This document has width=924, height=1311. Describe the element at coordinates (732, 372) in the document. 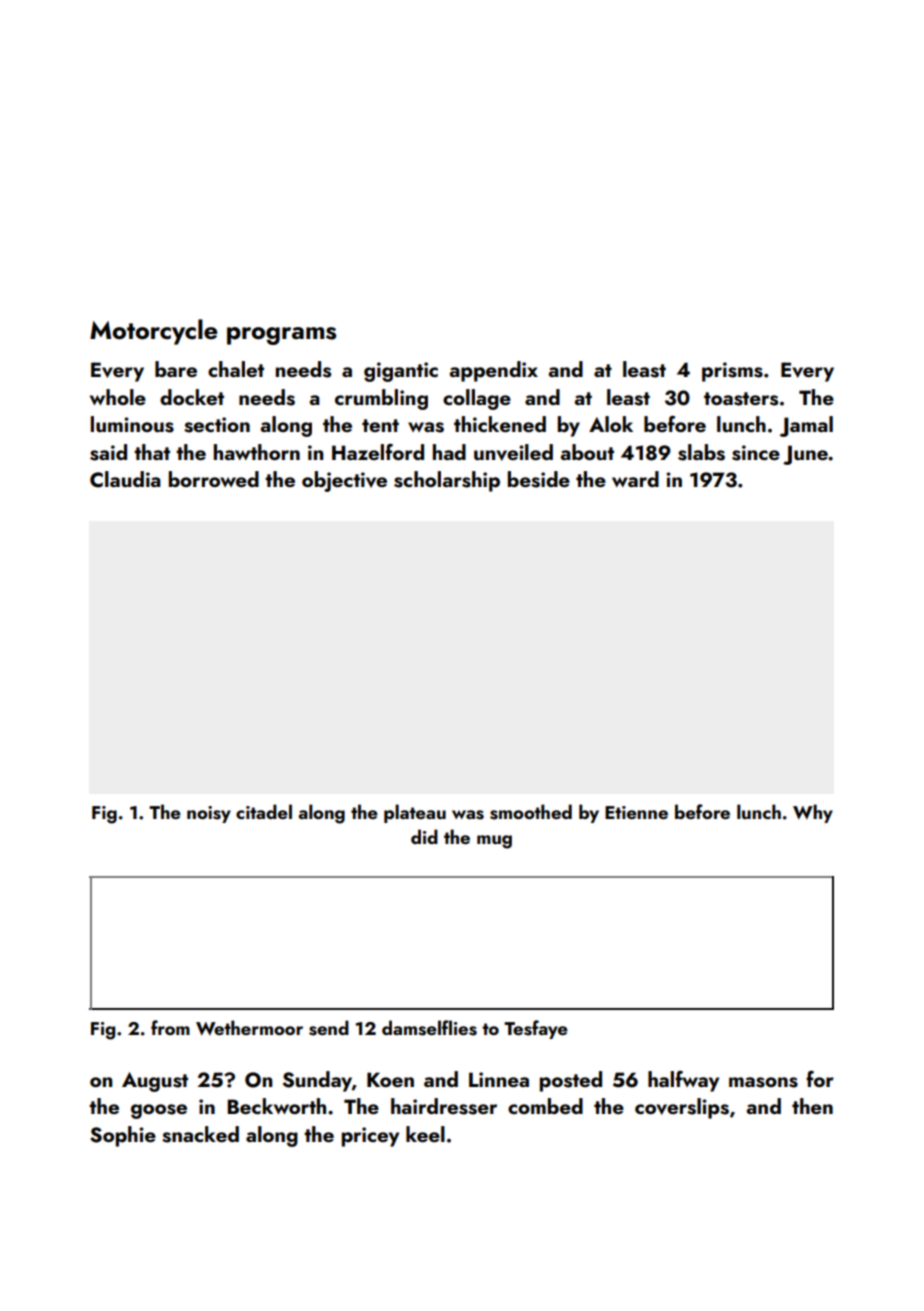

I see `prisms` at that location.
